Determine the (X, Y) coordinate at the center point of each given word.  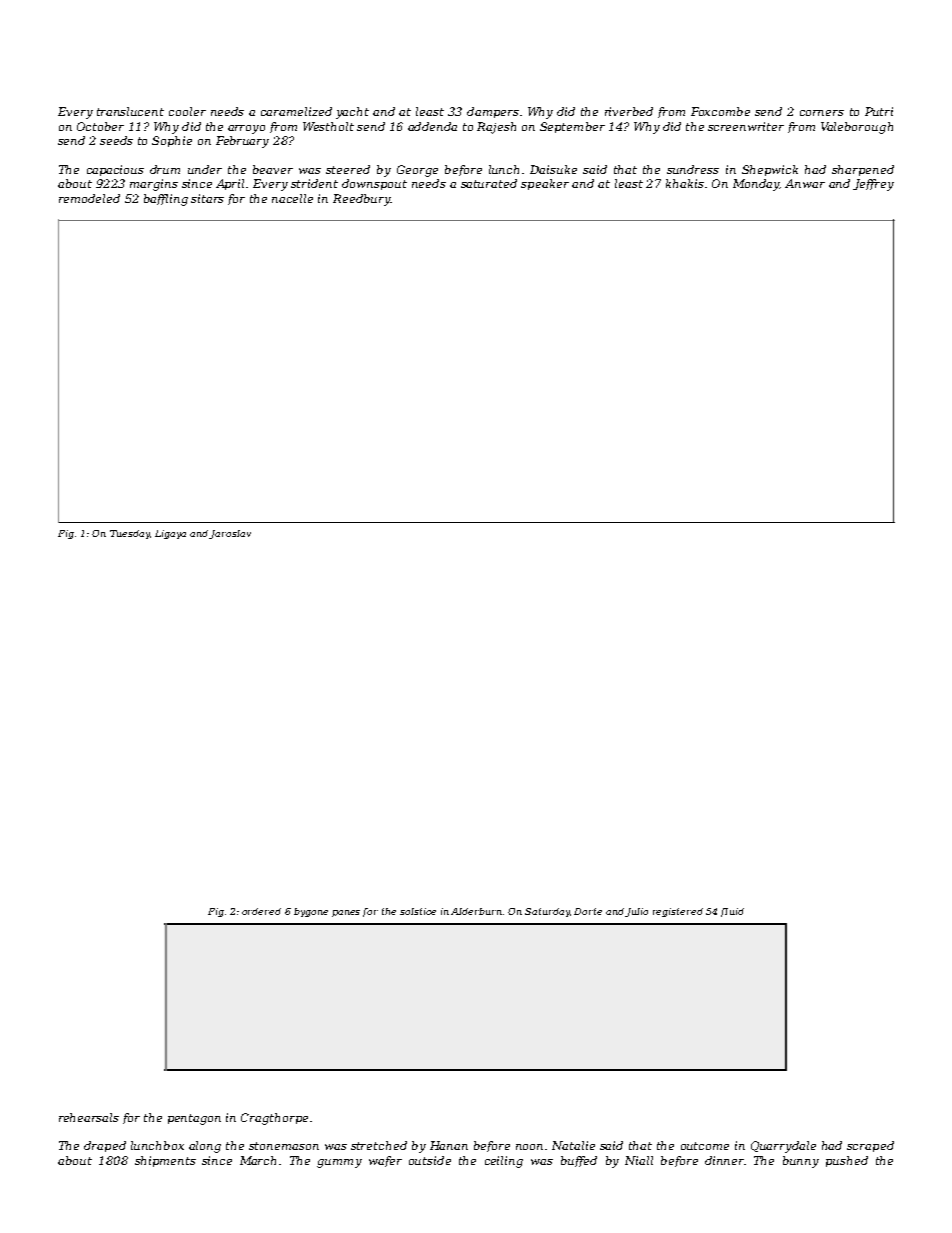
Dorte (588, 911)
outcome (705, 1146)
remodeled (89, 198)
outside (430, 1160)
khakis (685, 183)
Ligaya (170, 534)
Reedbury (361, 200)
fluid (732, 912)
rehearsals (89, 1117)
